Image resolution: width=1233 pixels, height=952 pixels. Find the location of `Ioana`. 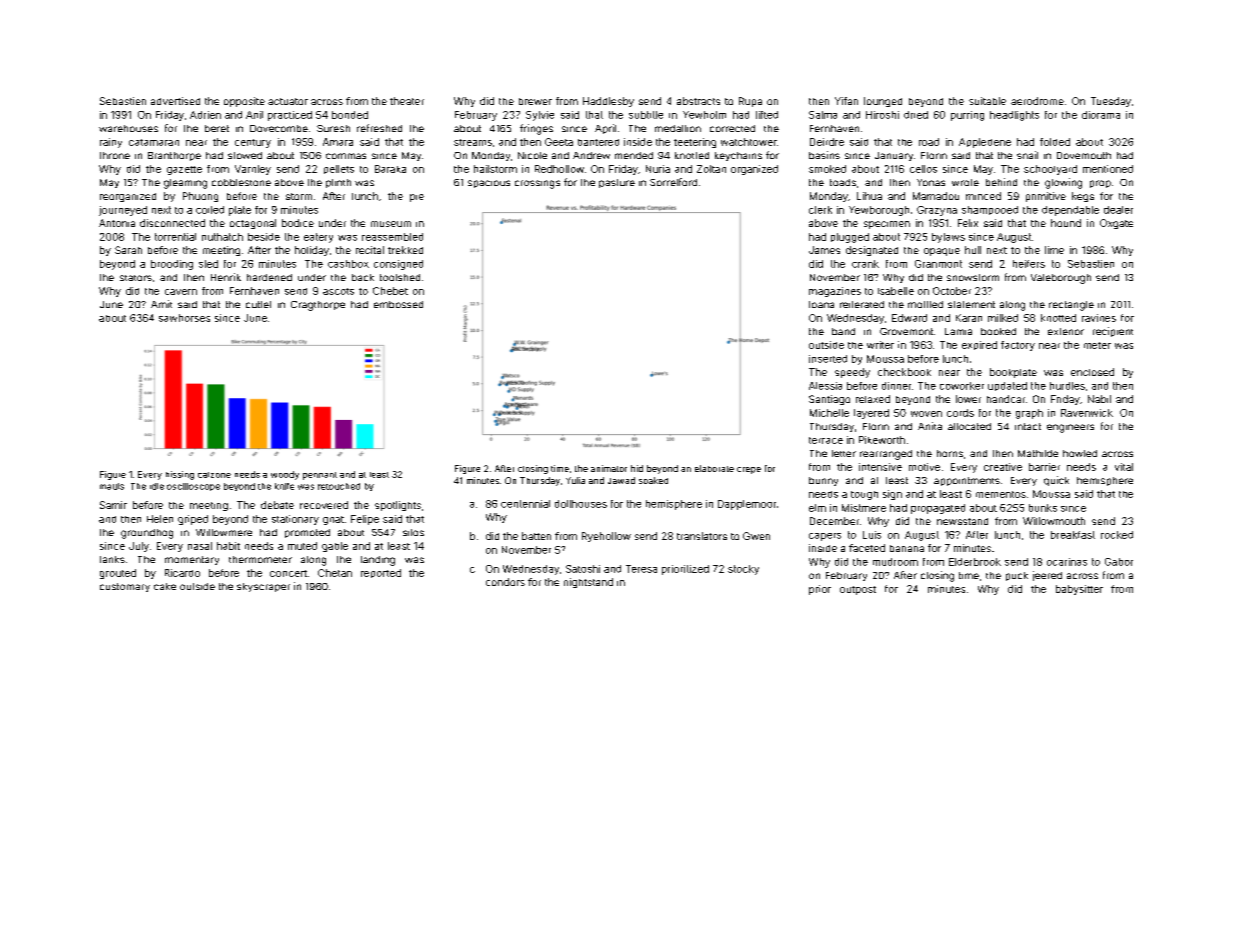

Ioana is located at coordinates (821, 304).
